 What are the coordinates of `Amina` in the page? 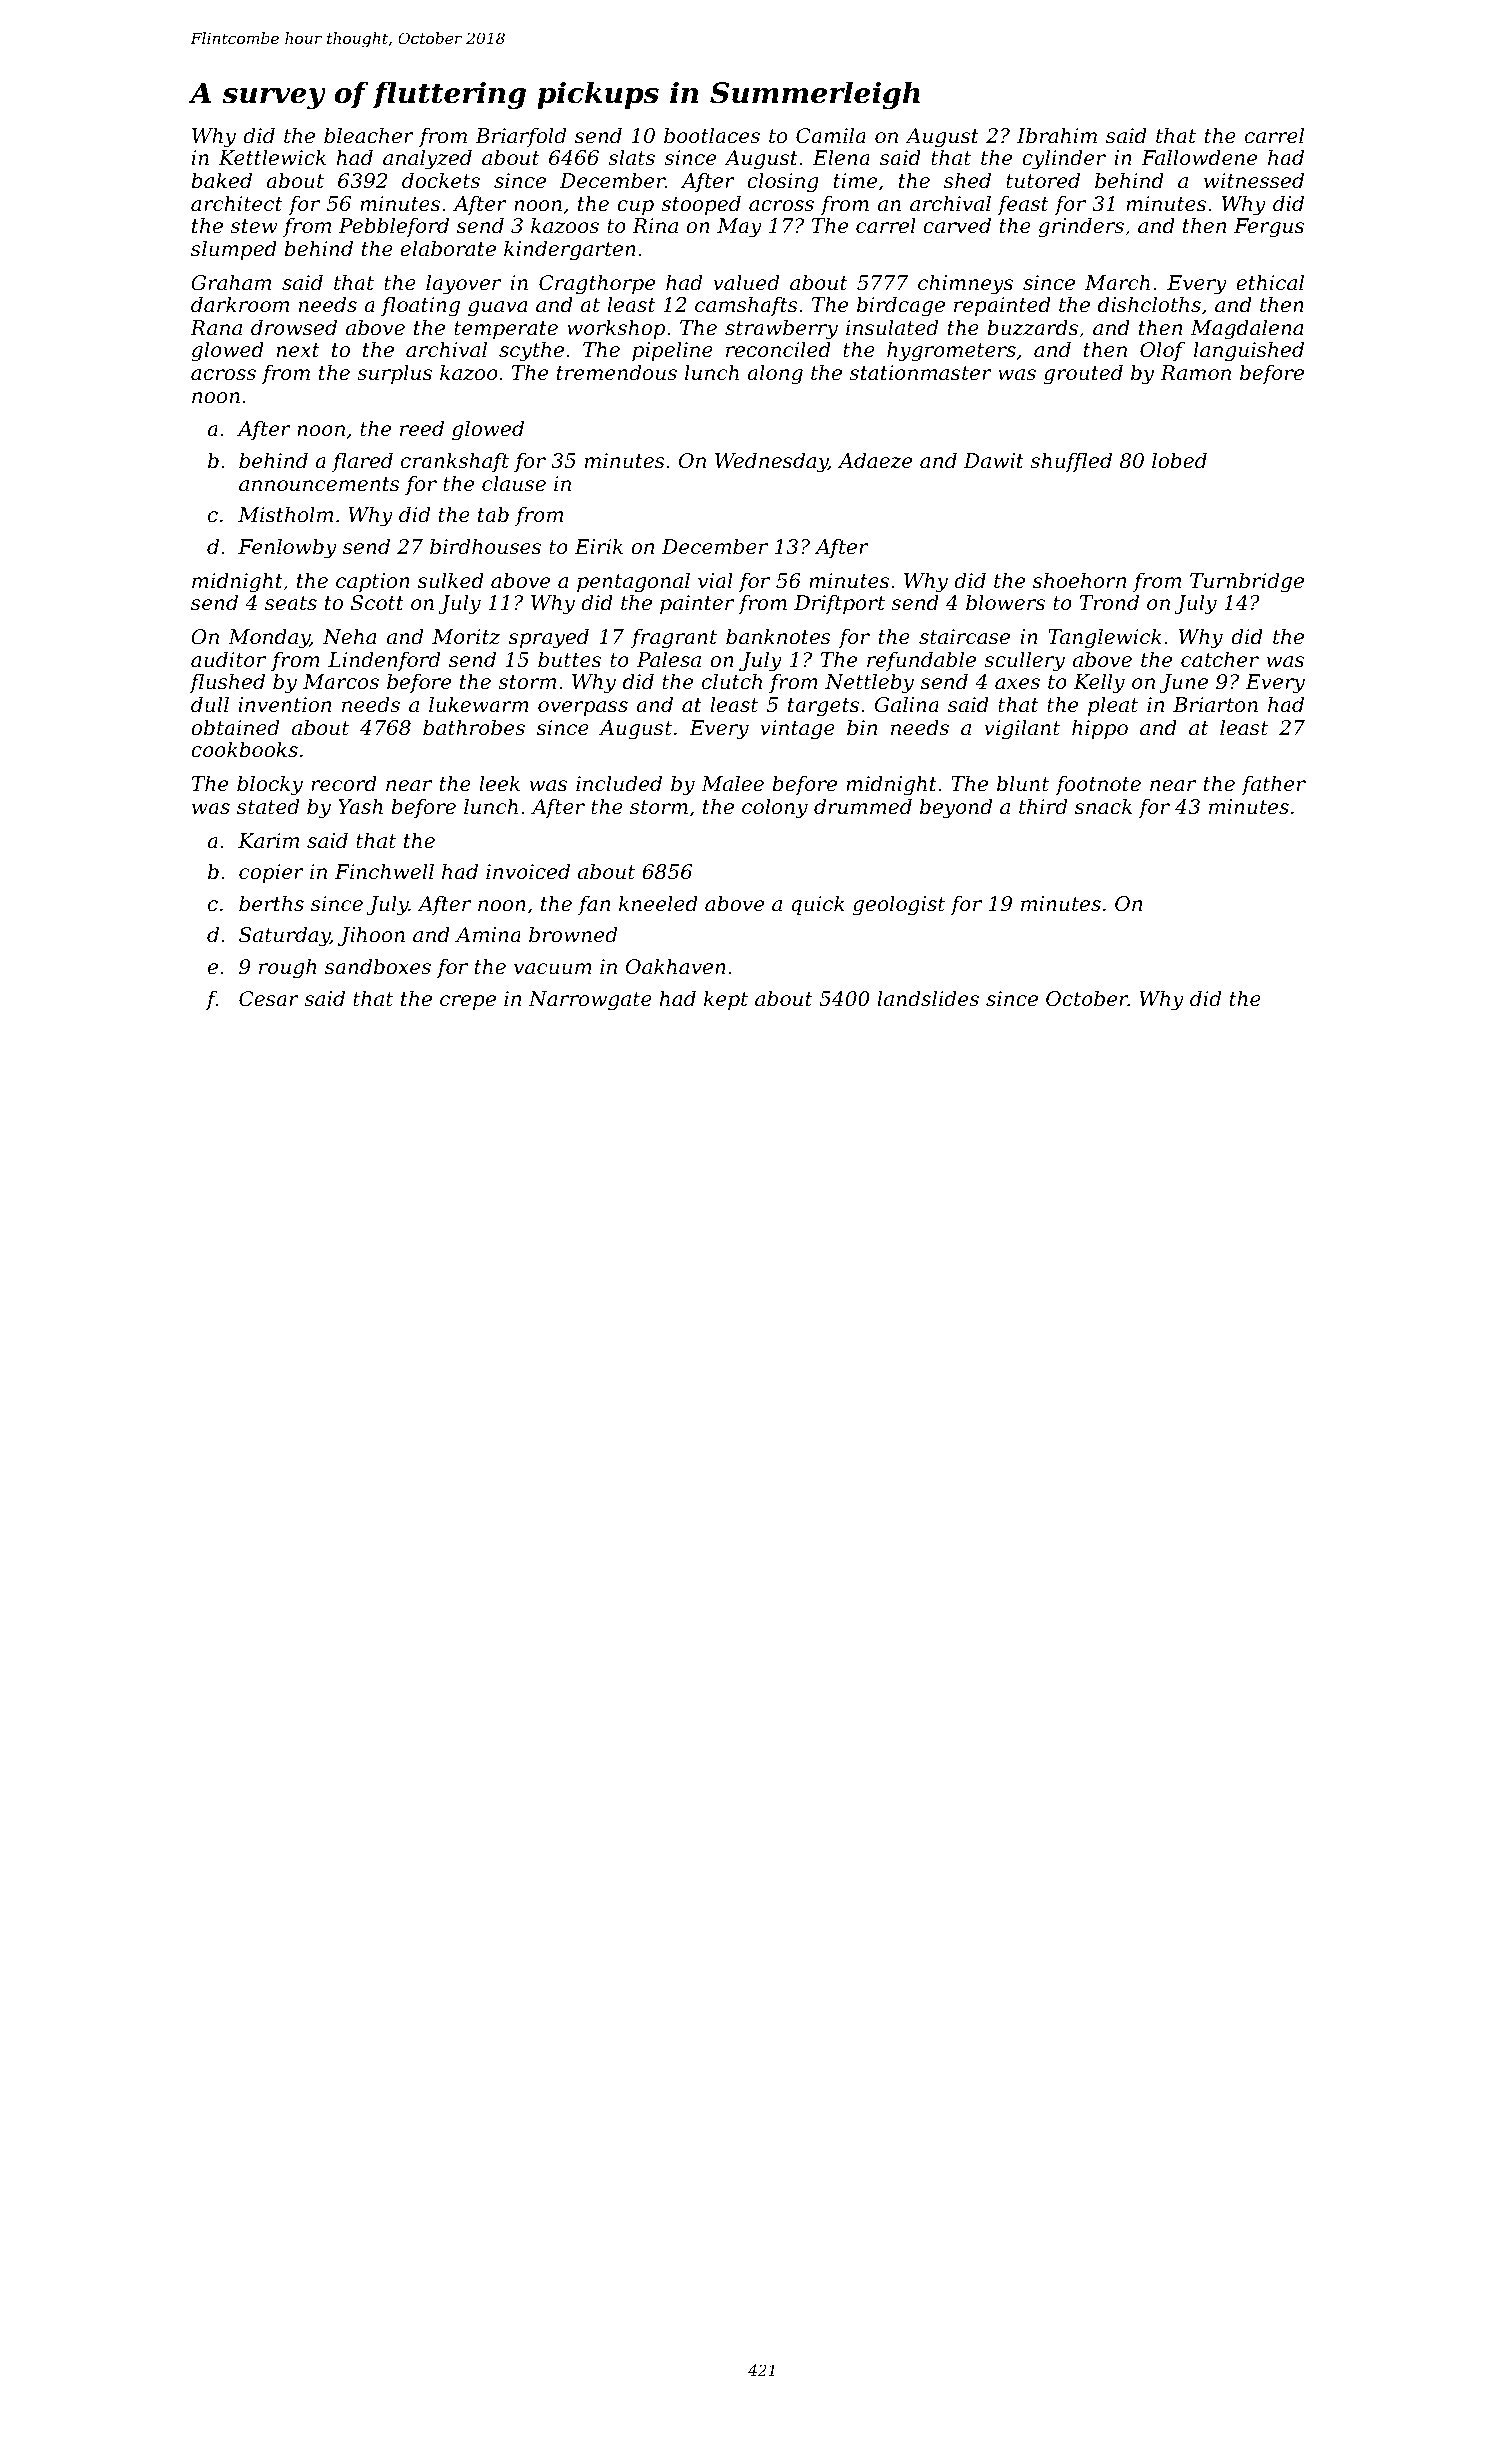 It's located at (488, 934).
